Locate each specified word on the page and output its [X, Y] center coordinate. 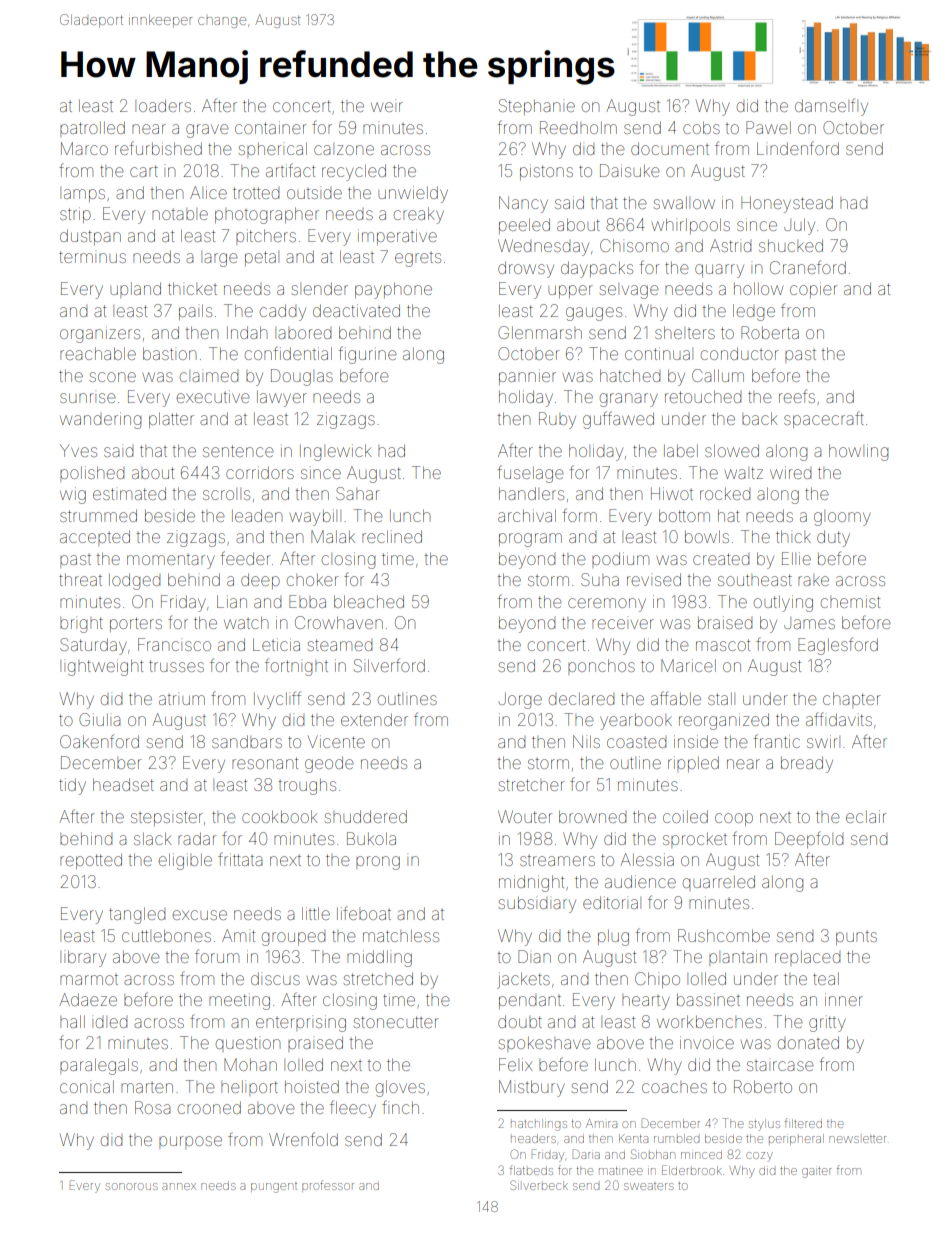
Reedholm [578, 127]
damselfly [831, 107]
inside [696, 741]
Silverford [389, 665]
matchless [401, 936]
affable [676, 698]
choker [312, 580]
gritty [827, 1023]
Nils [586, 741]
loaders [163, 105]
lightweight [101, 667]
